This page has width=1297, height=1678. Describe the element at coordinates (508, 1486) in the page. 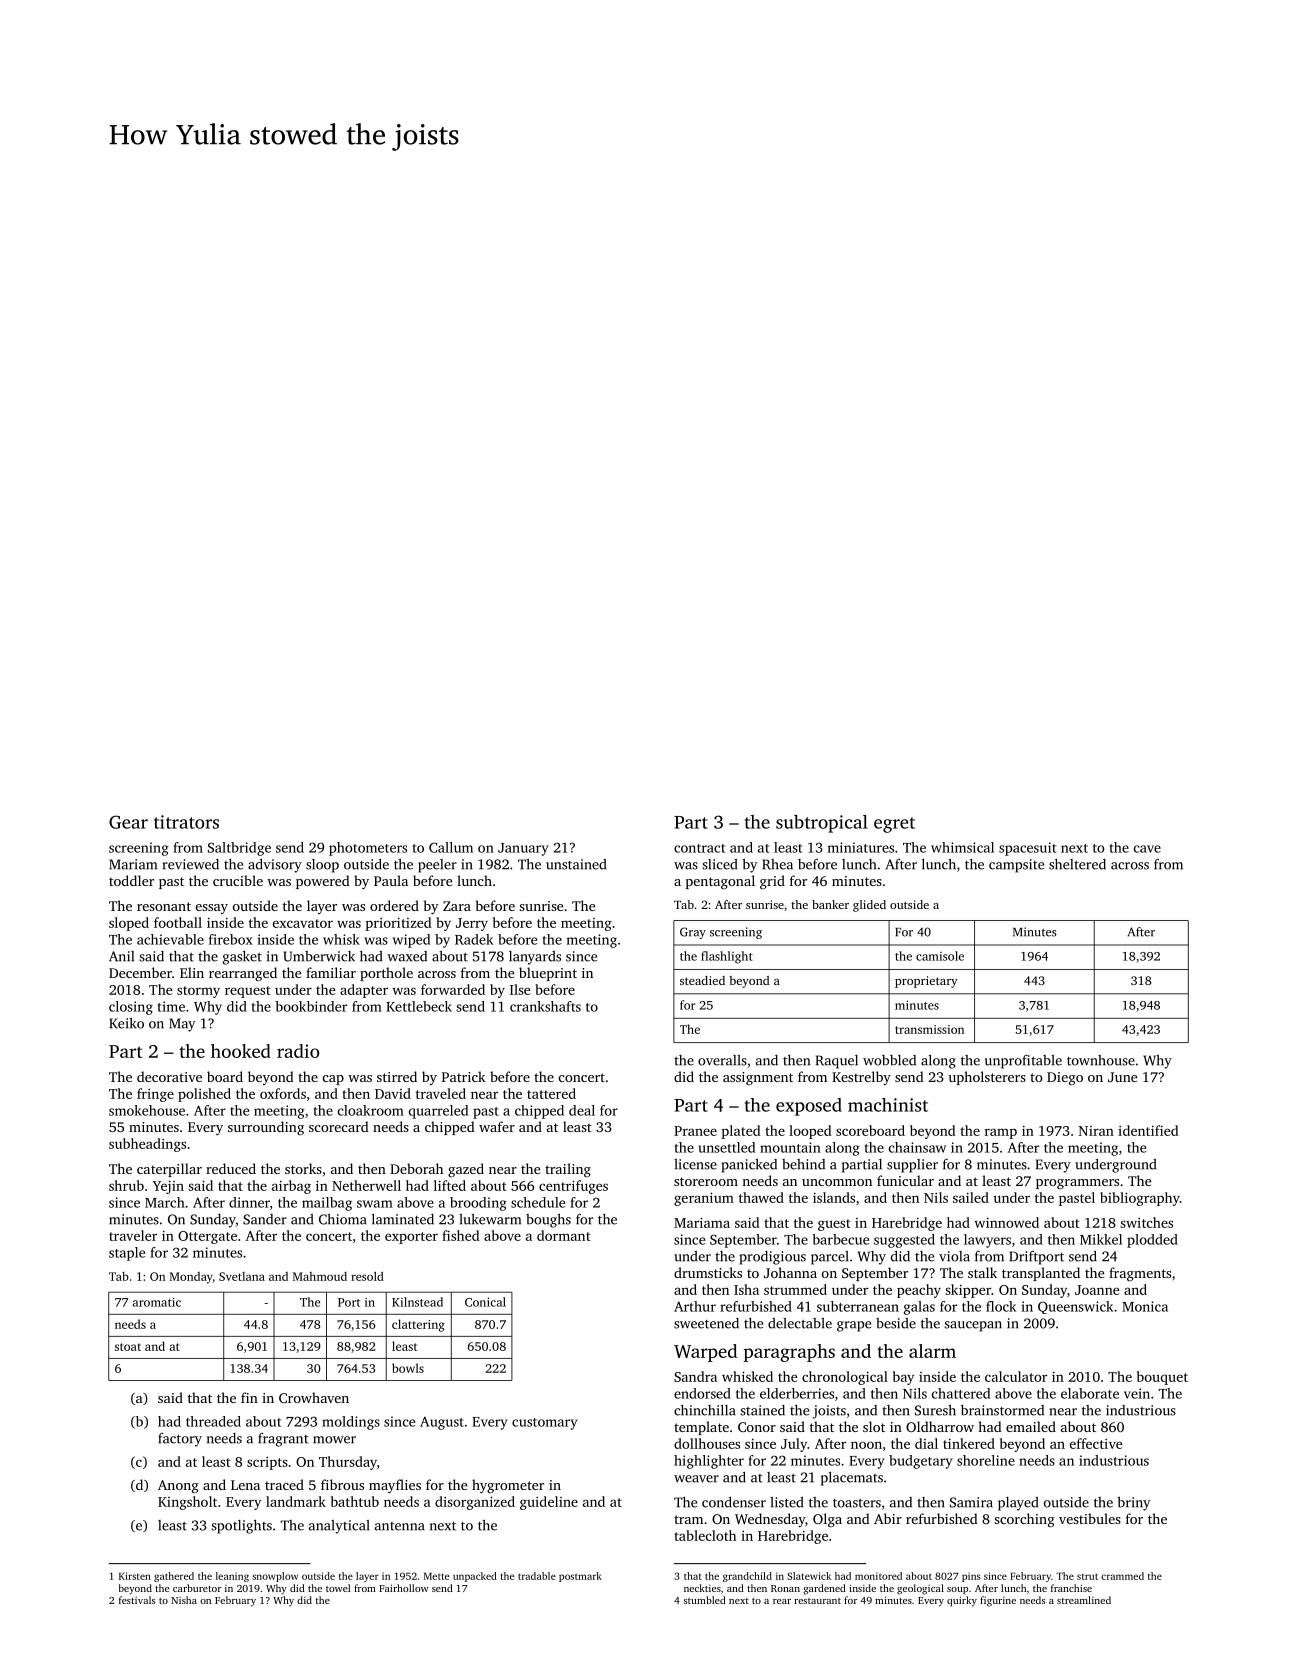

I see `hygrometer` at that location.
